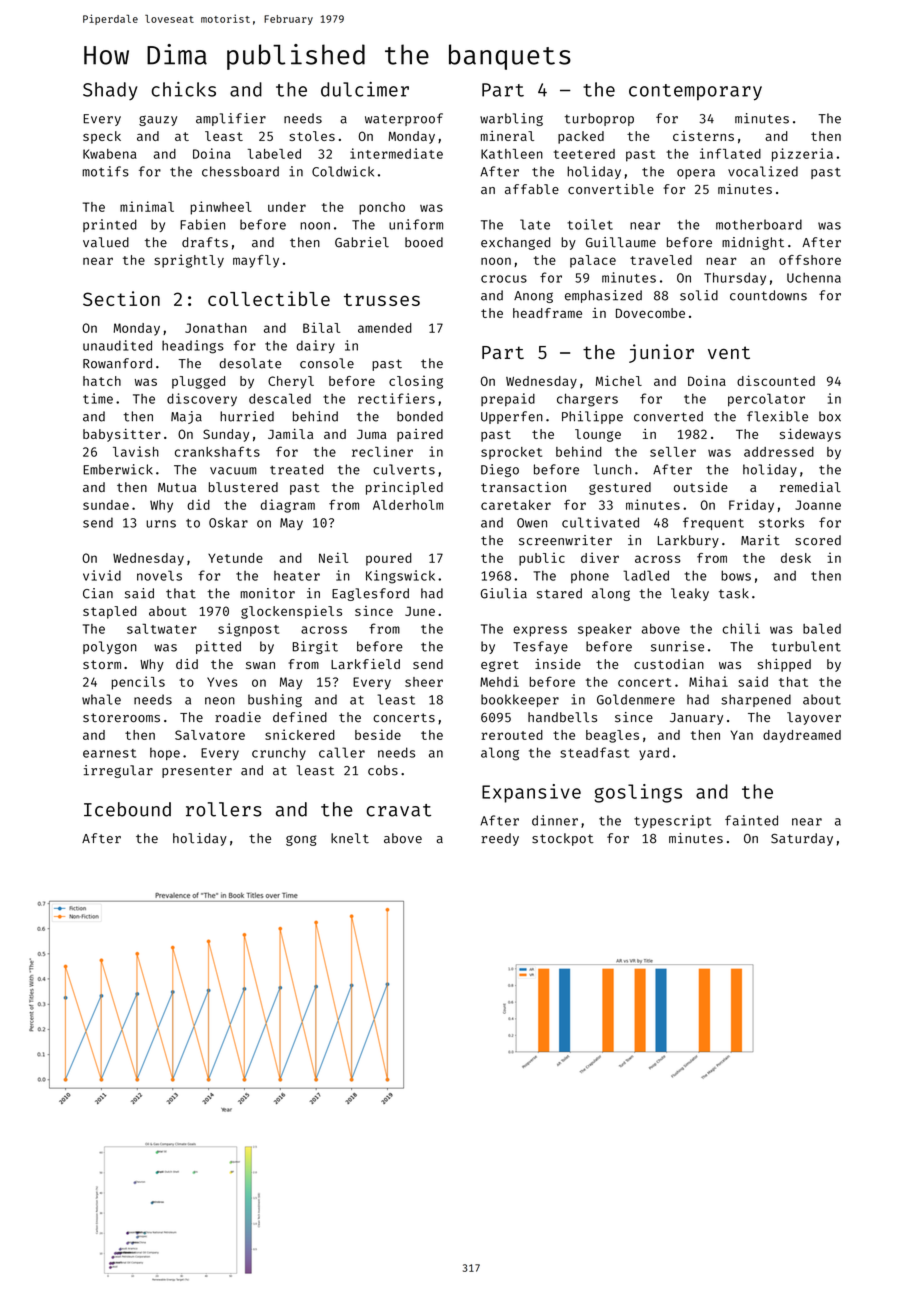 The height and width of the screenshot is (1308, 924). What do you see at coordinates (512, 154) in the screenshot?
I see `Kathleen` at bounding box center [512, 154].
